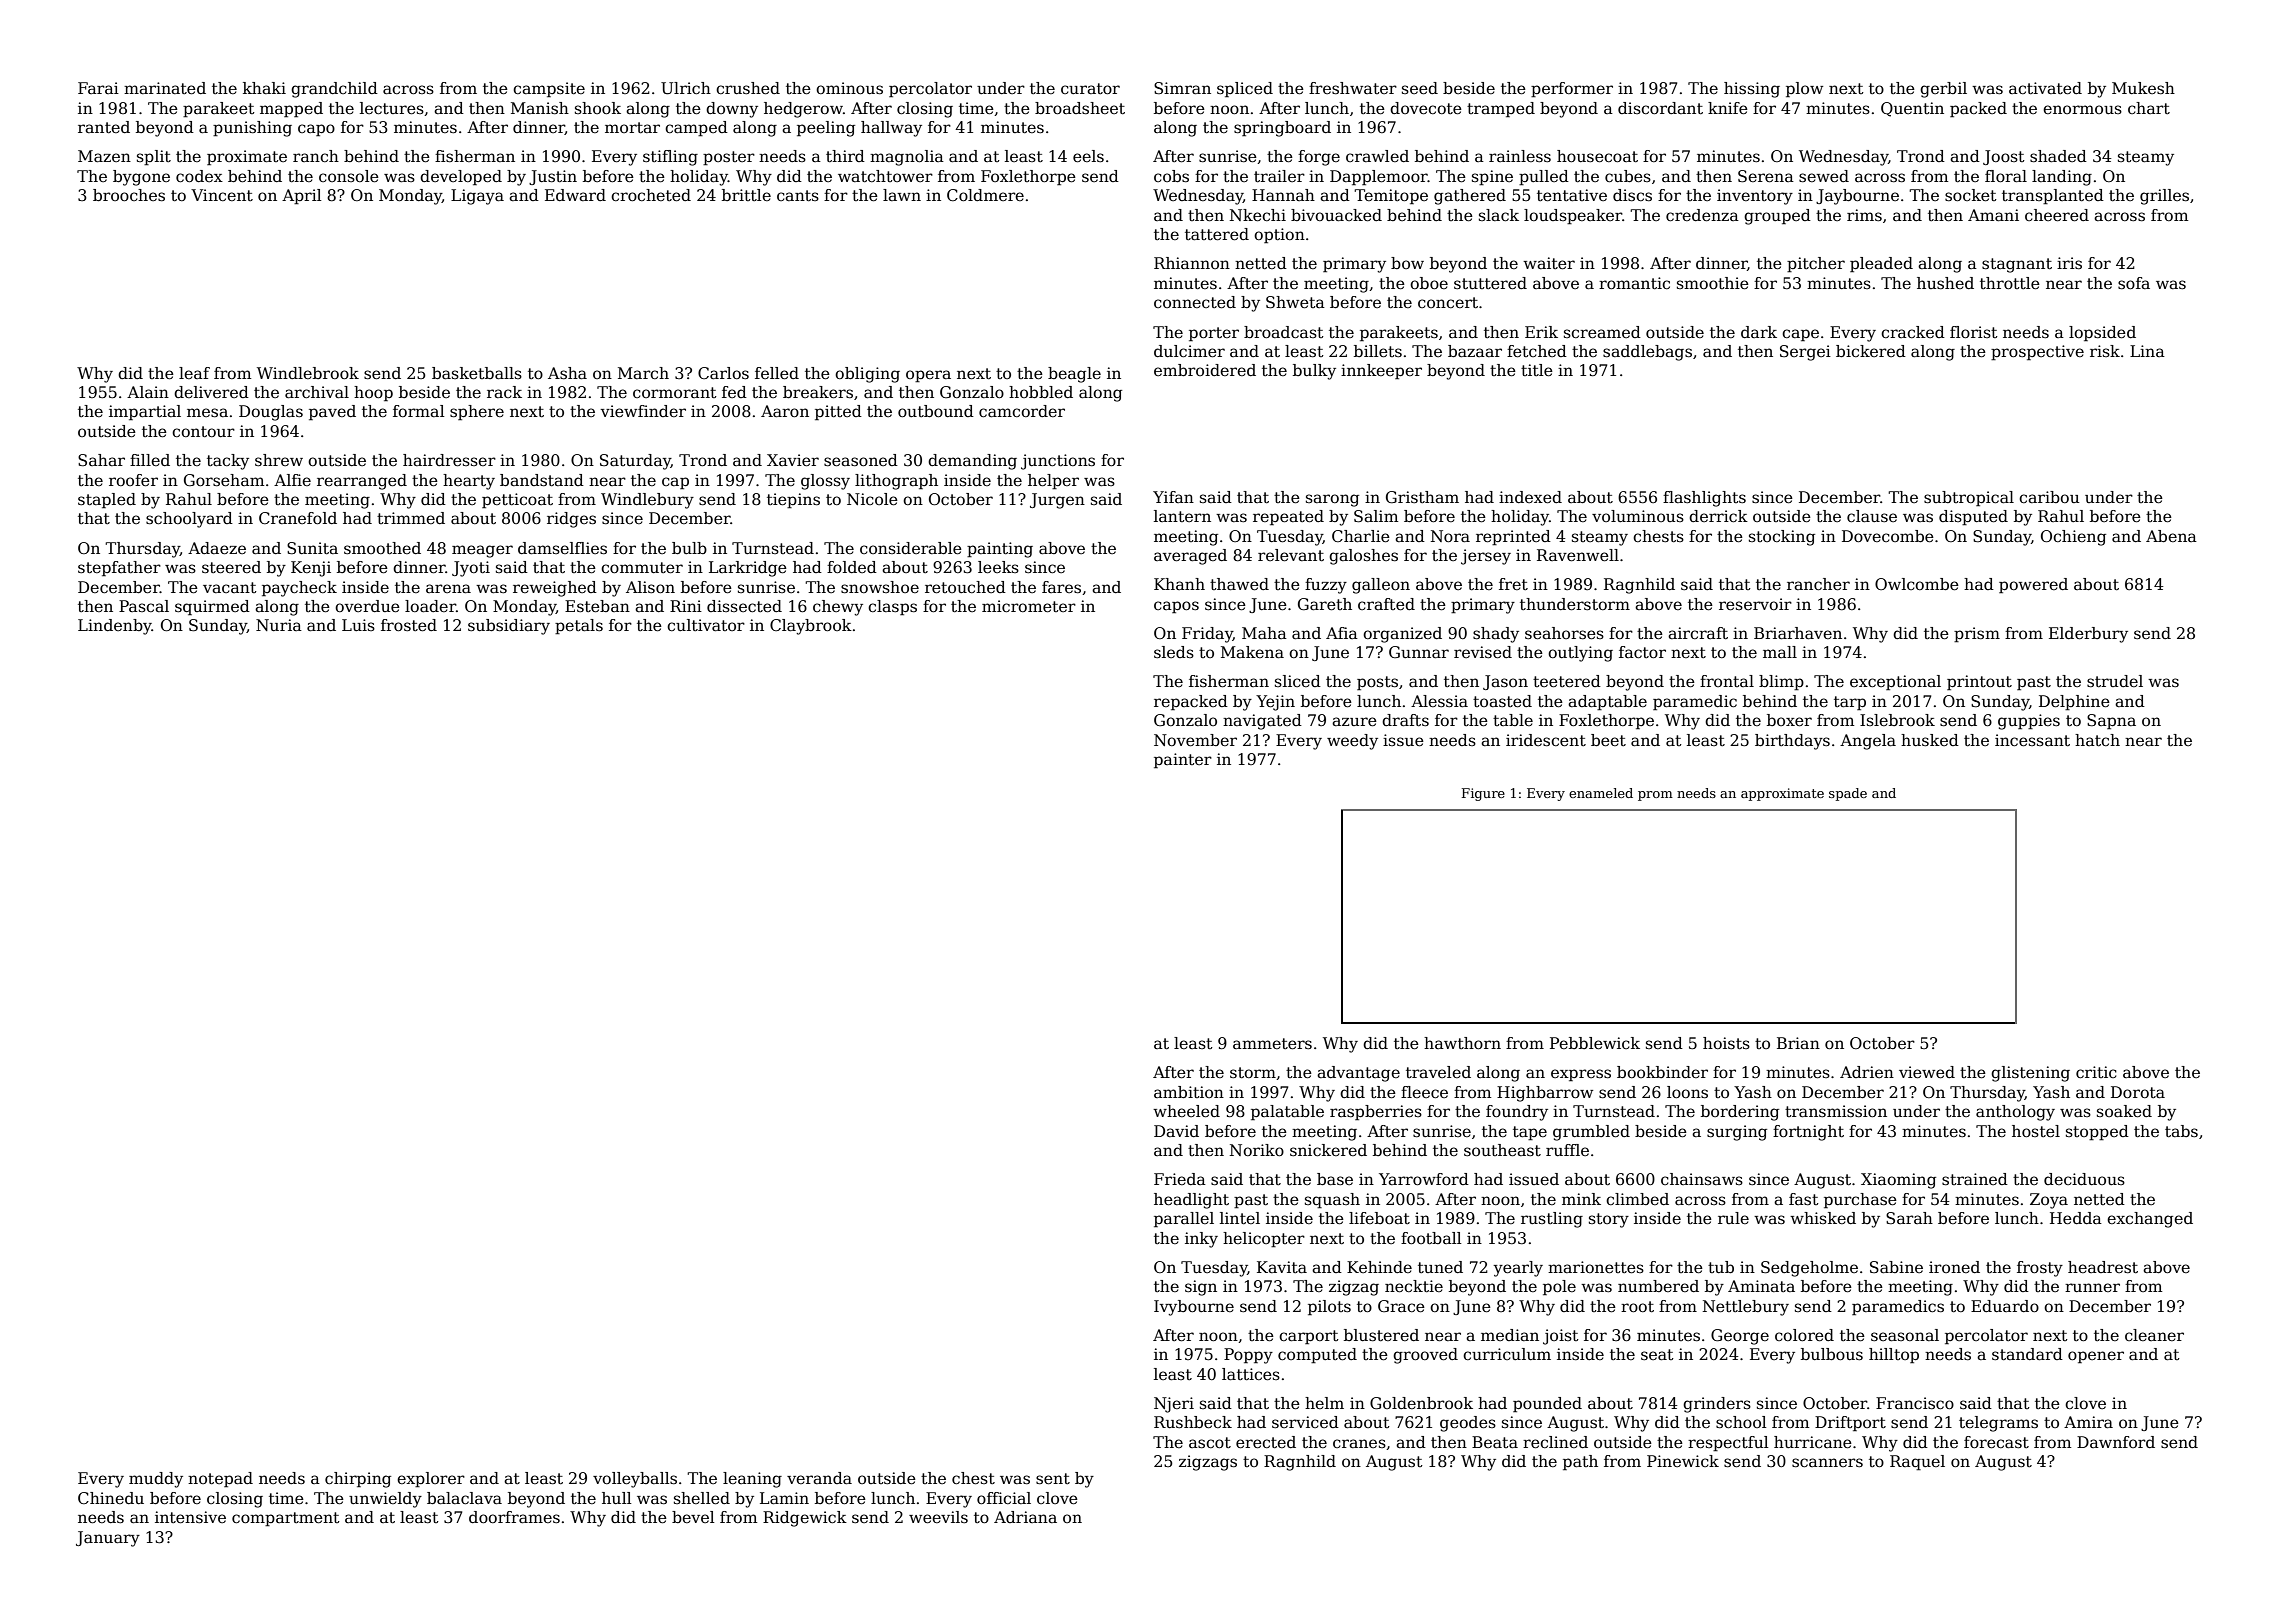  I want to click on Lindenby, so click(115, 627).
